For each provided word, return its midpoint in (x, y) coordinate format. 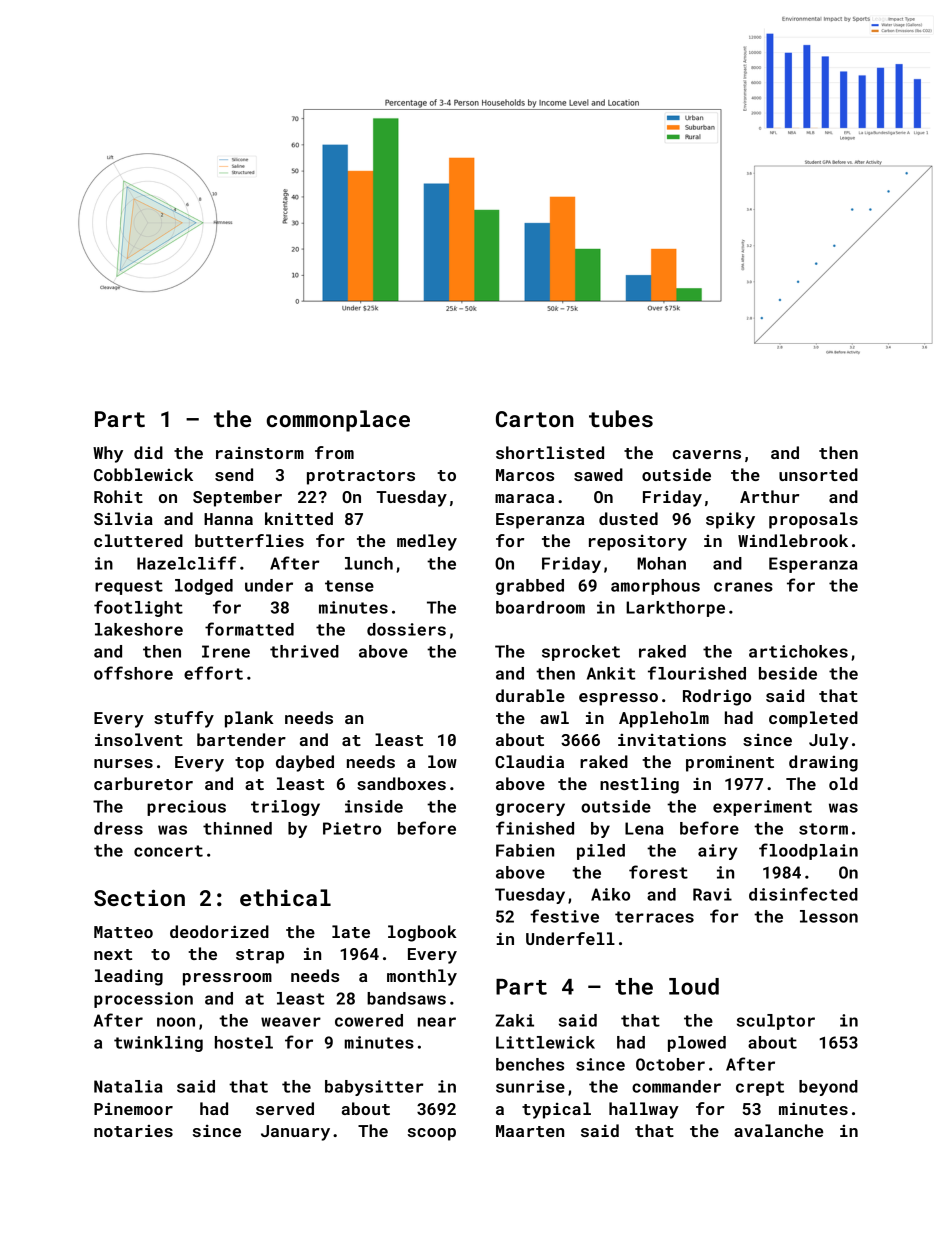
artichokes (798, 651)
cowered (369, 1020)
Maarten (530, 1131)
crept (760, 1088)
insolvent (139, 739)
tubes (621, 418)
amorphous (655, 587)
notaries (133, 1131)
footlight (138, 608)
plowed (697, 1044)
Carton (535, 419)
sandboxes (401, 783)
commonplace (338, 421)
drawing (823, 763)
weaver (291, 1022)
